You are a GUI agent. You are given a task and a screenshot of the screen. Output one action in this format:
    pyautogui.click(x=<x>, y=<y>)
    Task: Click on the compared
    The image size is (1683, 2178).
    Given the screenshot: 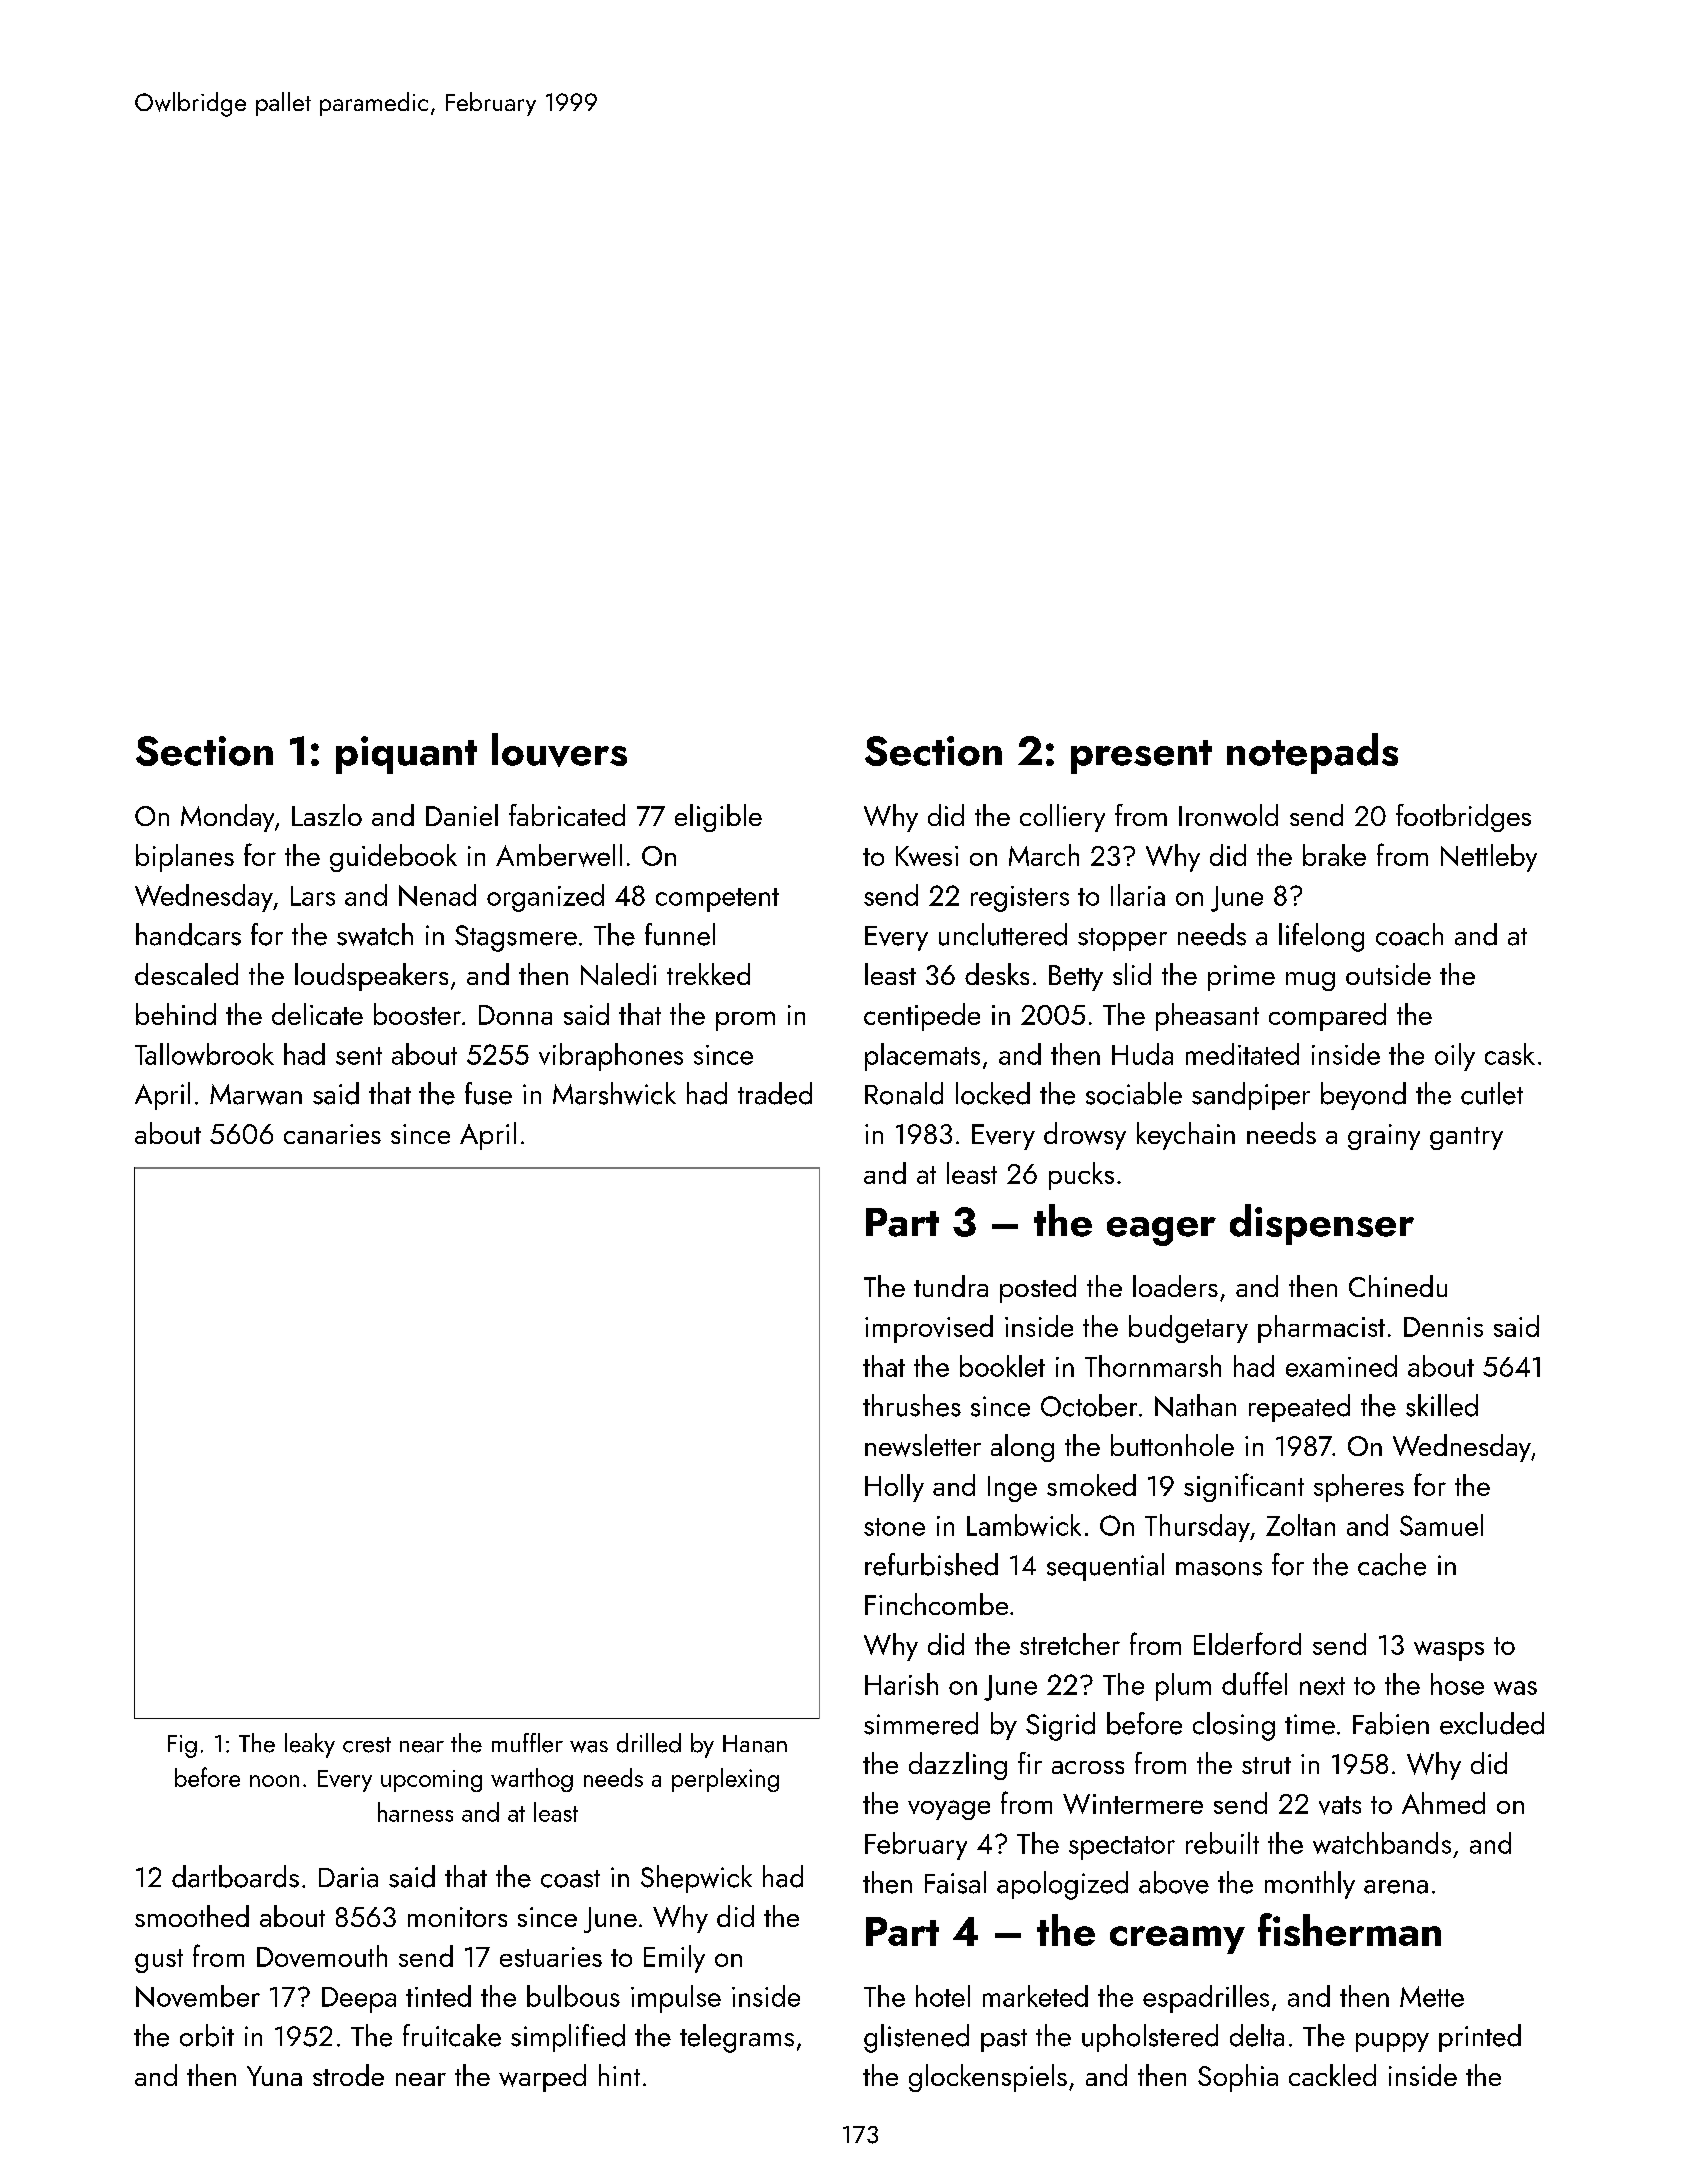 What is the action you would take?
    pyautogui.click(x=1327, y=1017)
